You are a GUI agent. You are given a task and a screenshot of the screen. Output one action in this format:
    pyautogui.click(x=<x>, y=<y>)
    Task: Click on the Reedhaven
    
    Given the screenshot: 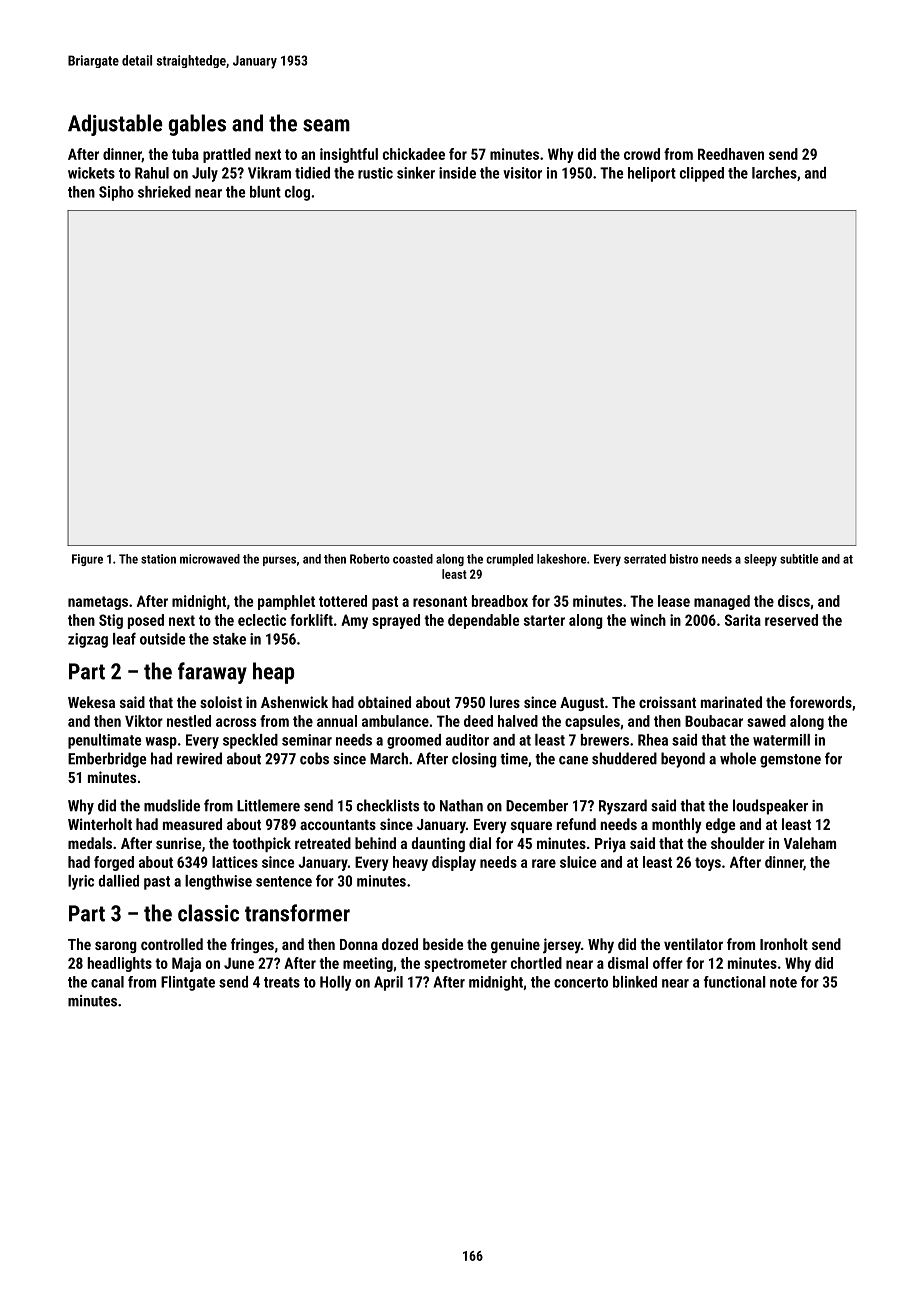 What is the action you would take?
    pyautogui.click(x=731, y=154)
